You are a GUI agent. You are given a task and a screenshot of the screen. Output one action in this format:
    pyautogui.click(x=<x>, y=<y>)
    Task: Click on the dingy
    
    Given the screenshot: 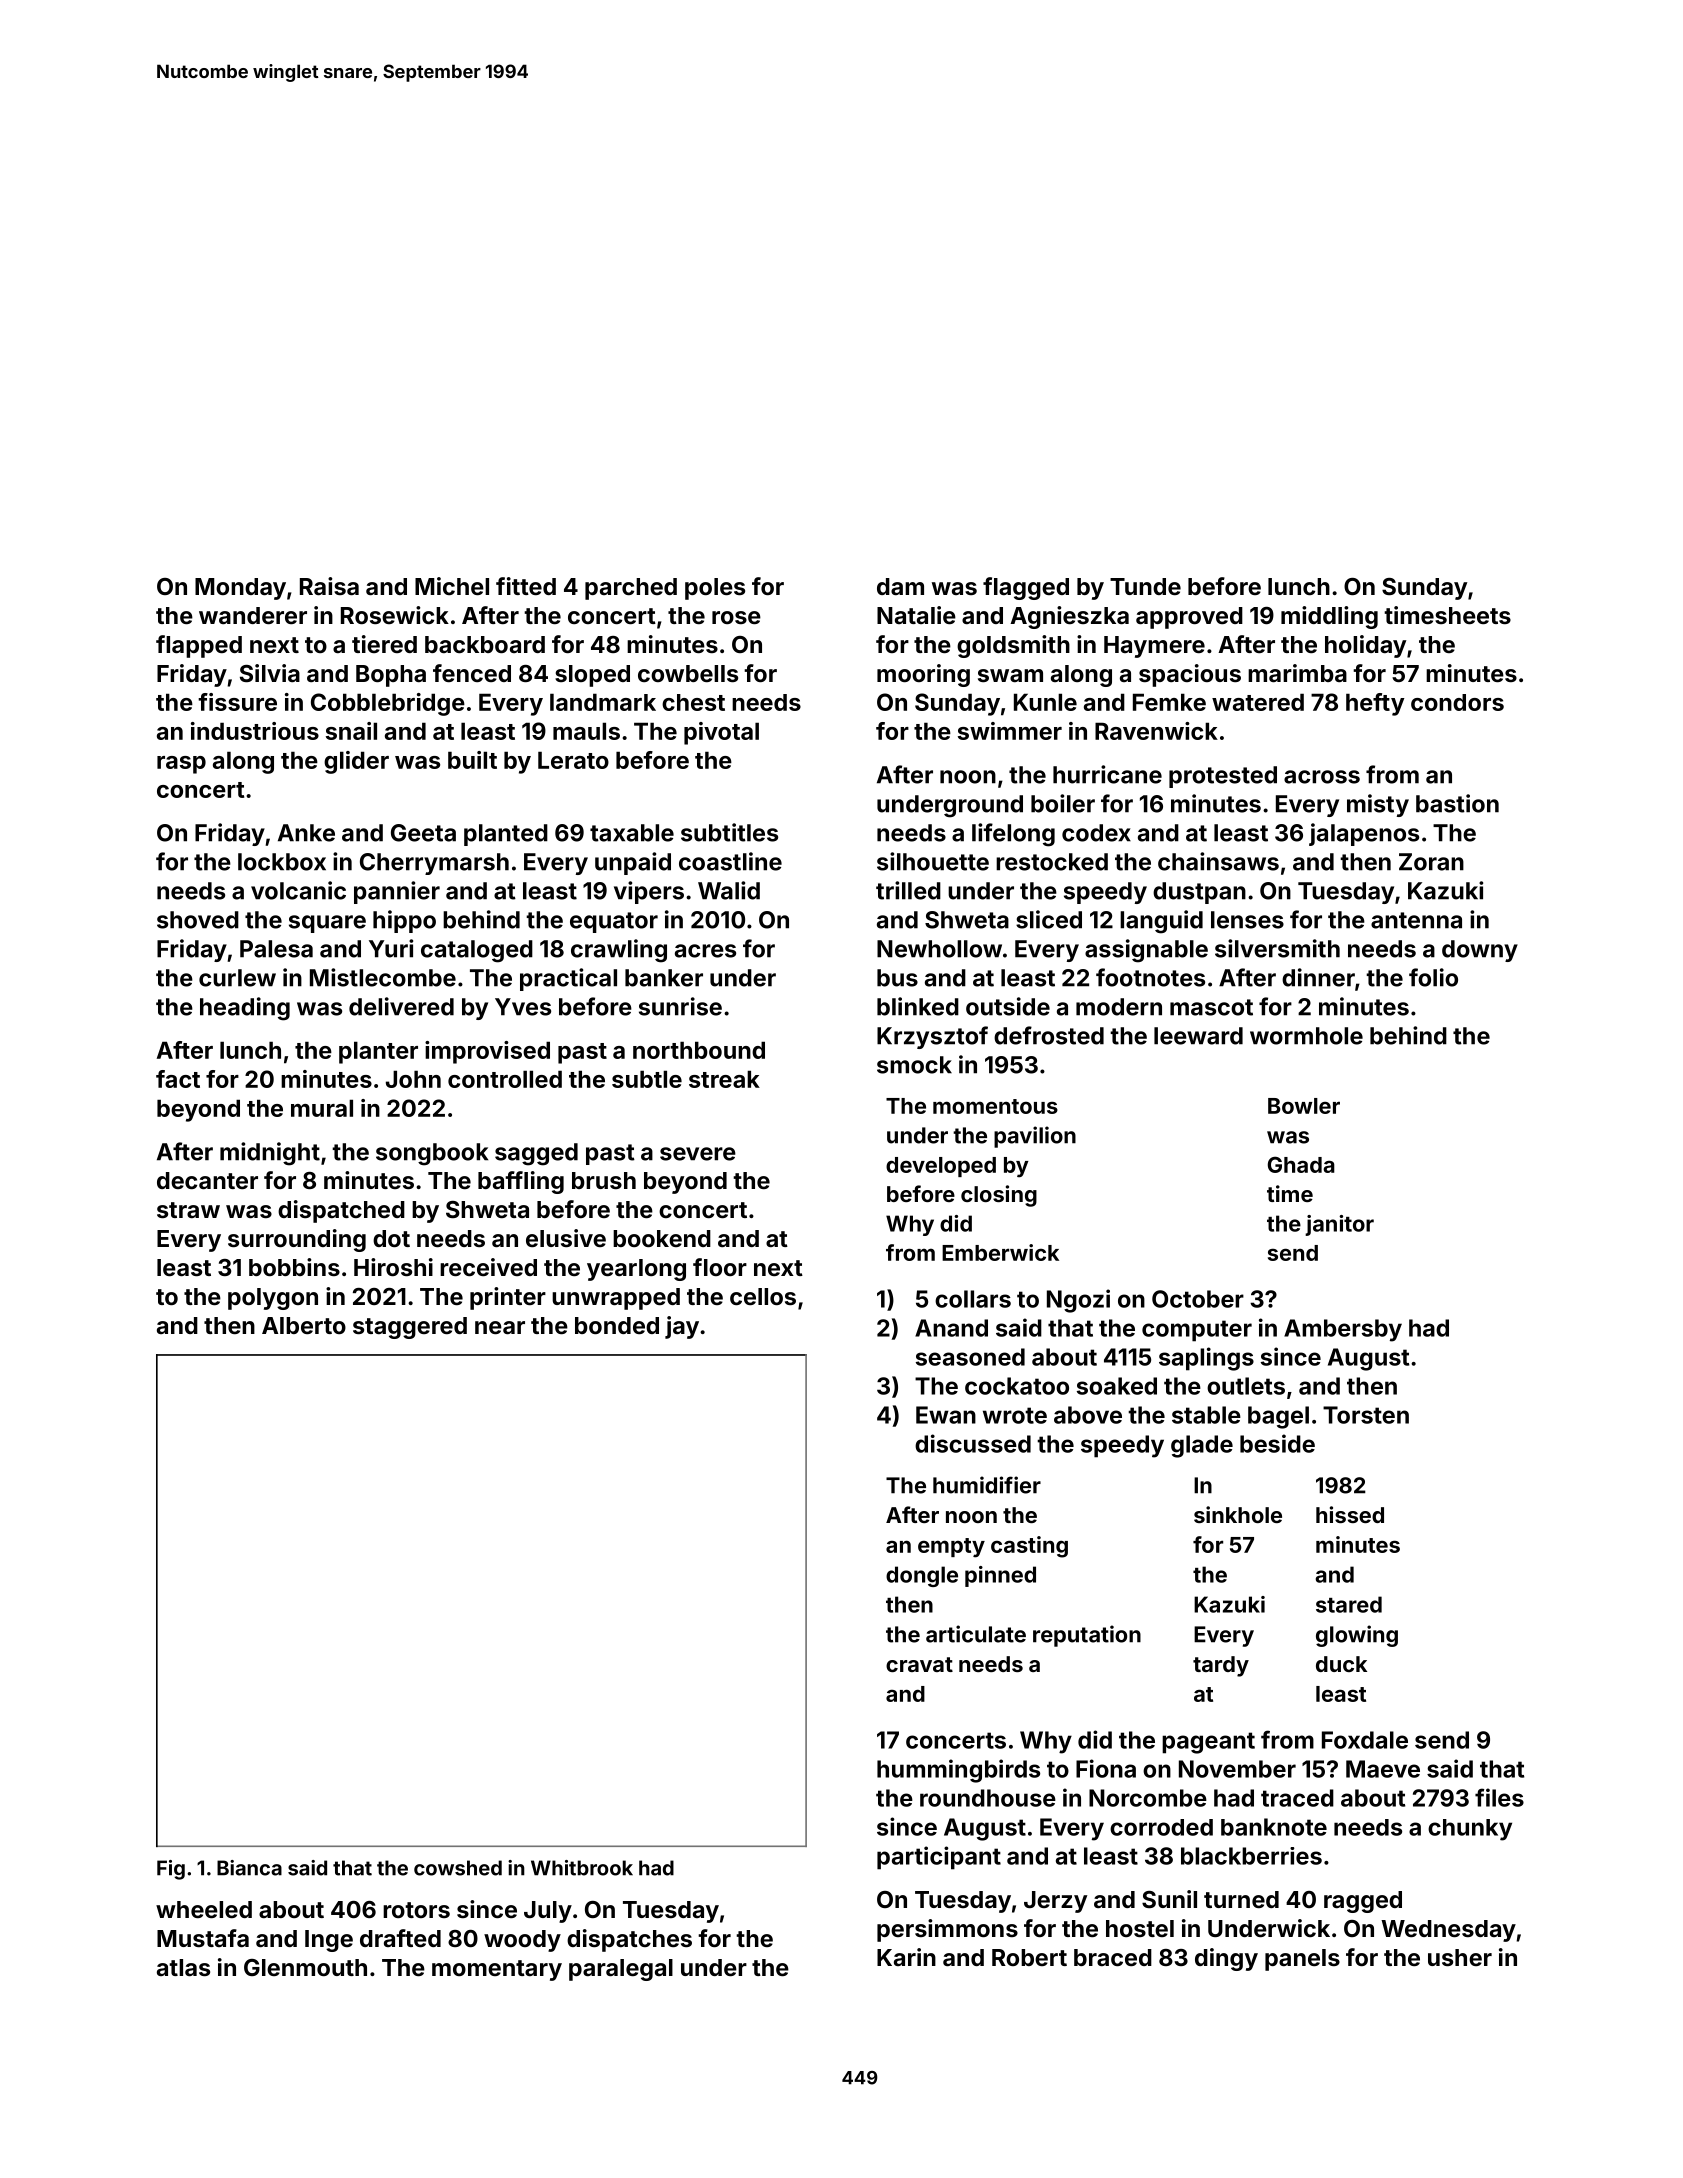 What is the action you would take?
    pyautogui.click(x=1226, y=1959)
